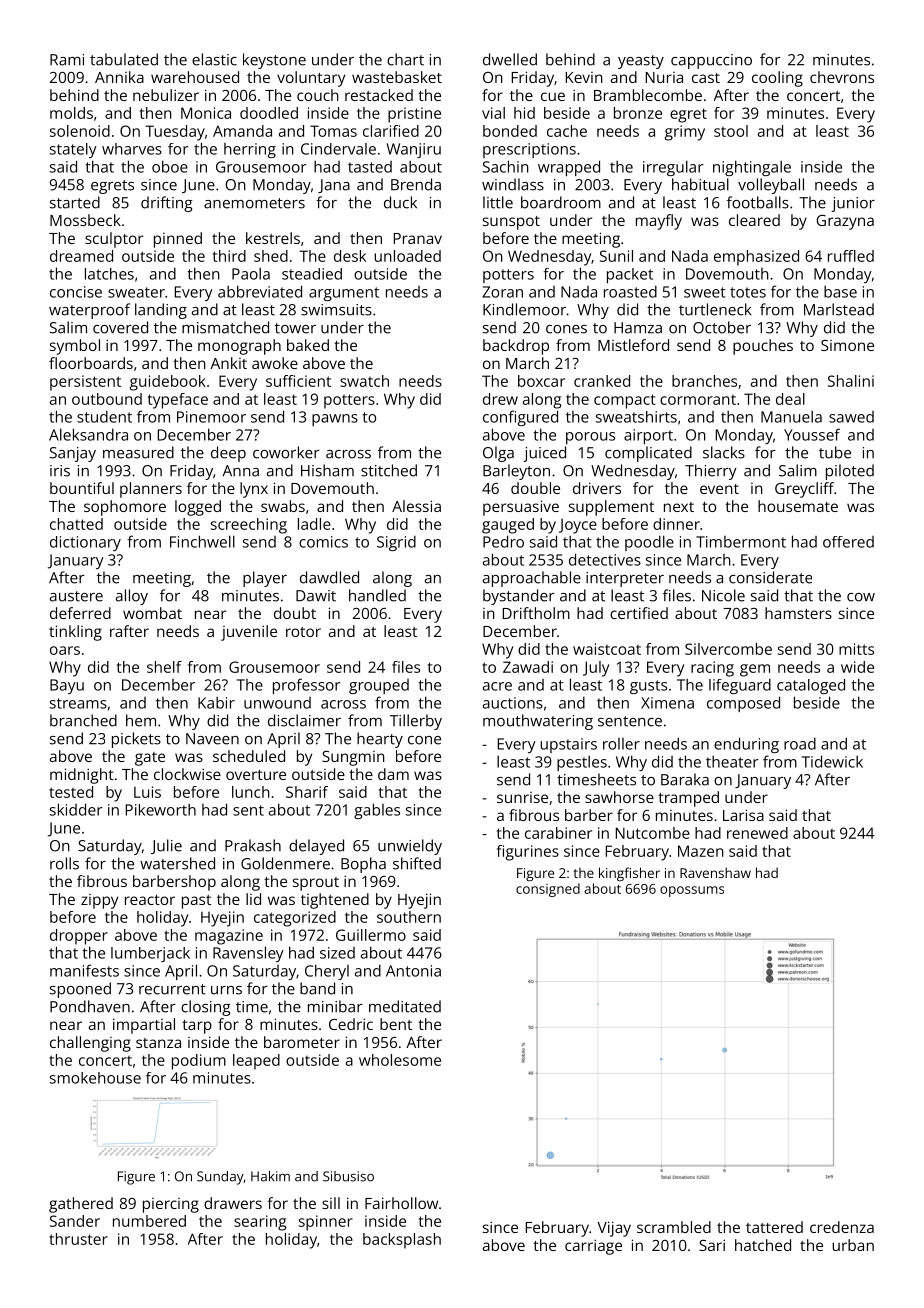  What do you see at coordinates (746, 745) in the screenshot?
I see `enduring` at bounding box center [746, 745].
